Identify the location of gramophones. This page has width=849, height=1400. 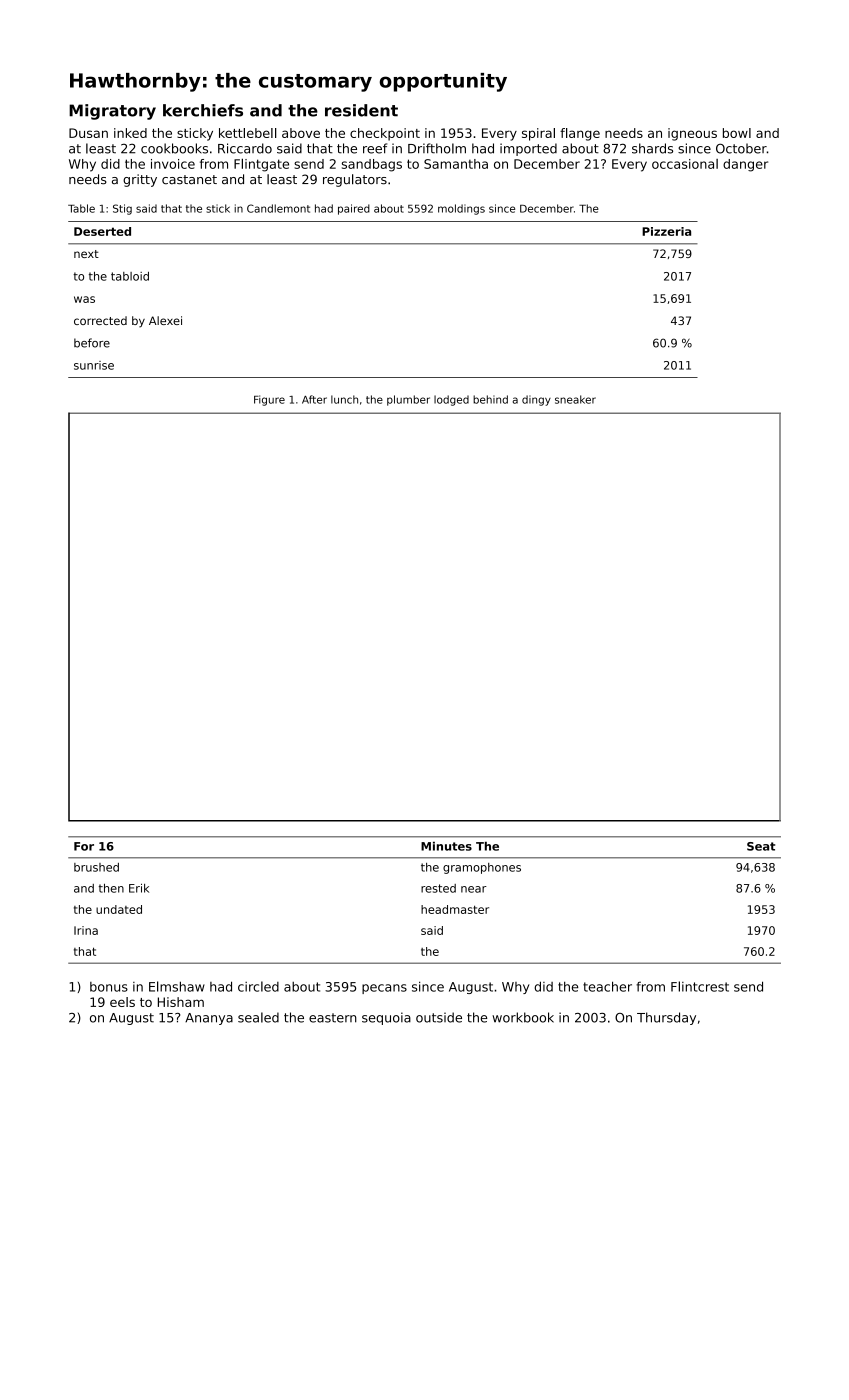
(482, 868).
